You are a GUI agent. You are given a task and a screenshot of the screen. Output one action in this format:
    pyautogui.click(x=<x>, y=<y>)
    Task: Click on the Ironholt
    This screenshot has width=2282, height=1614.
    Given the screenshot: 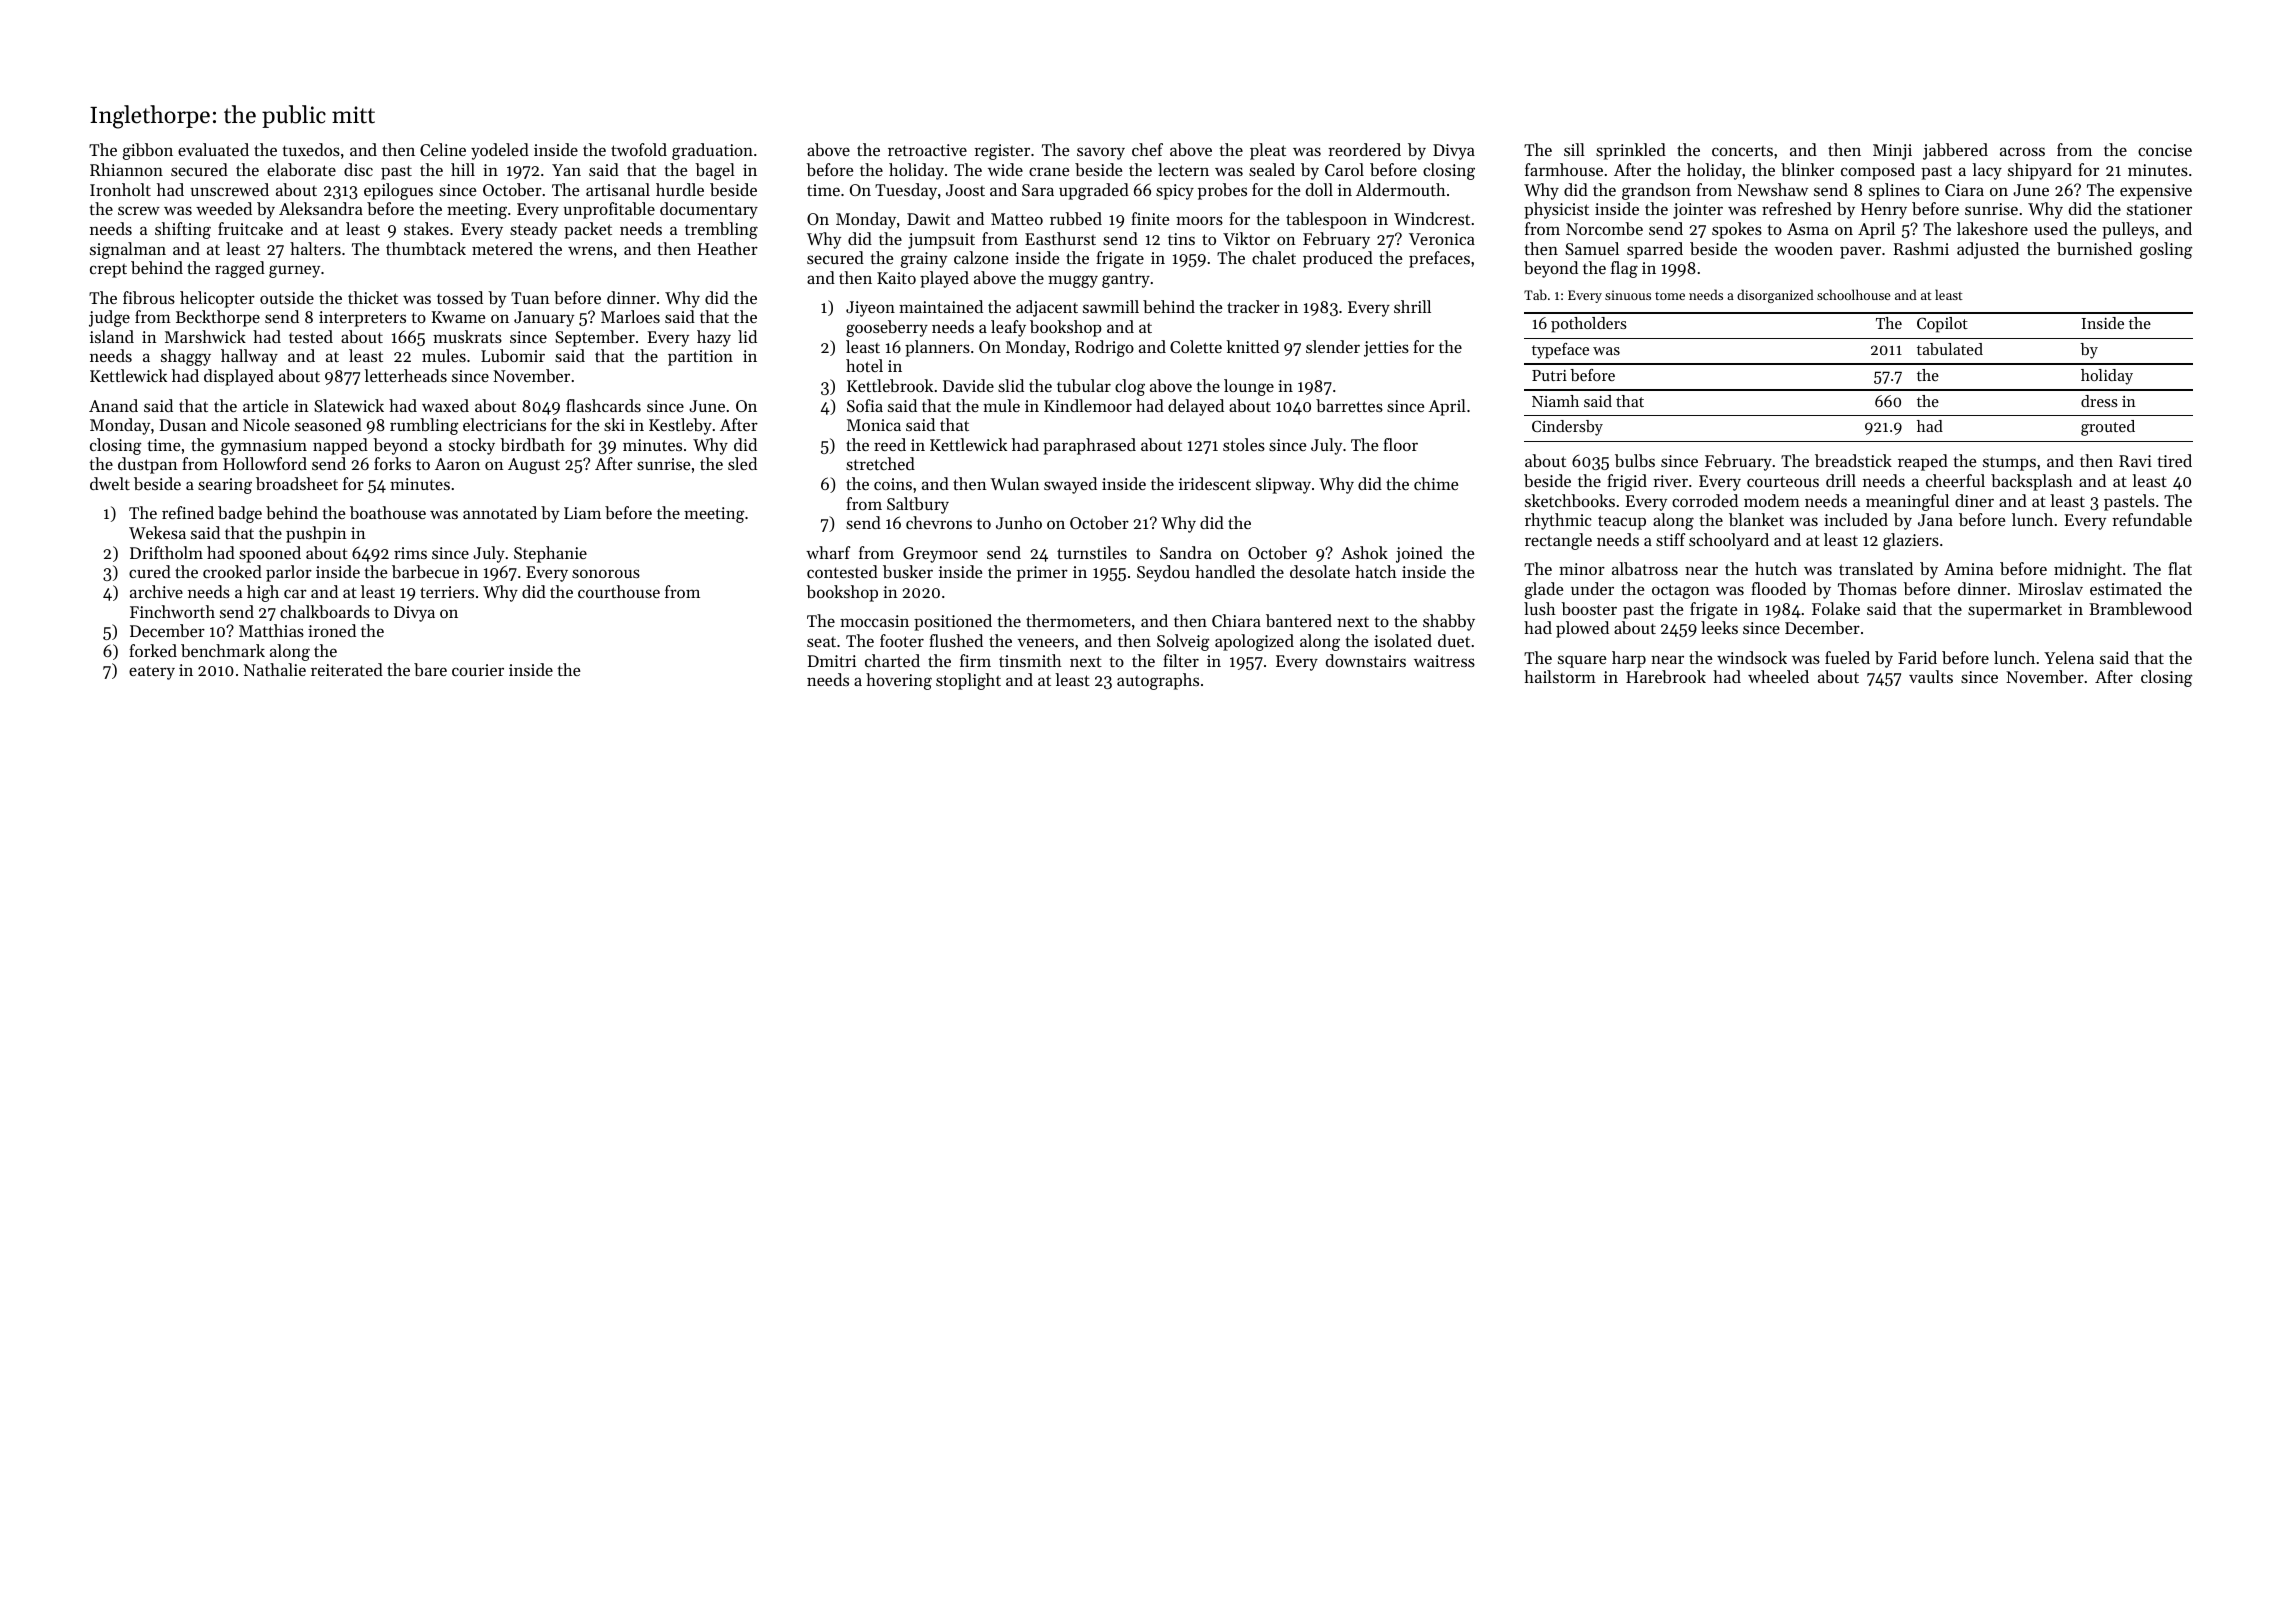 What is the action you would take?
    pyautogui.click(x=120, y=189)
